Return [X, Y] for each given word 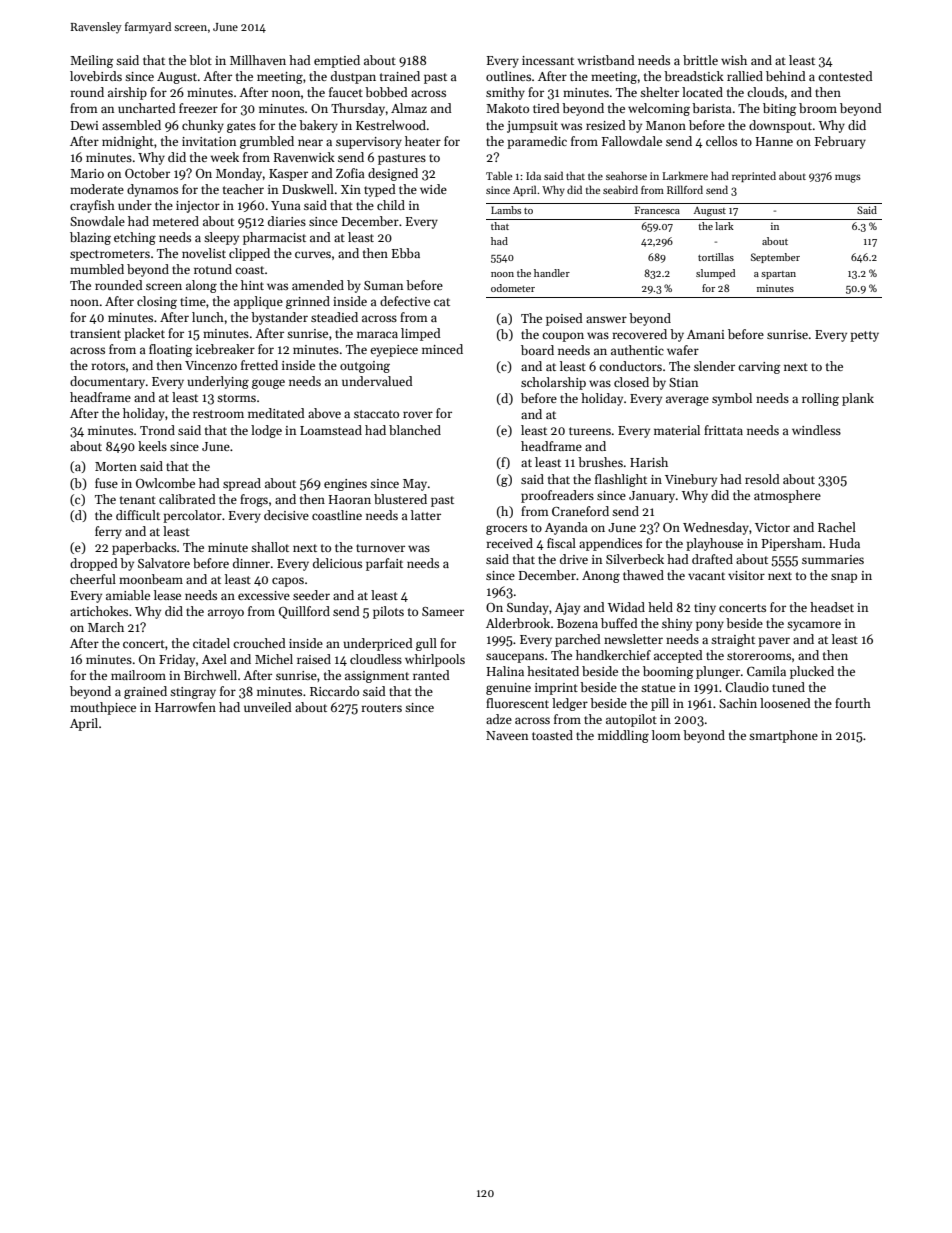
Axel [214, 659]
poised [564, 319]
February [840, 142]
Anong [601, 577]
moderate [97, 189]
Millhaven [258, 60]
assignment [377, 677]
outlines [508, 76]
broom [818, 108]
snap [844, 578]
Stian [683, 382]
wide [433, 189]
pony [710, 626]
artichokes [99, 611]
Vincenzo [211, 365]
